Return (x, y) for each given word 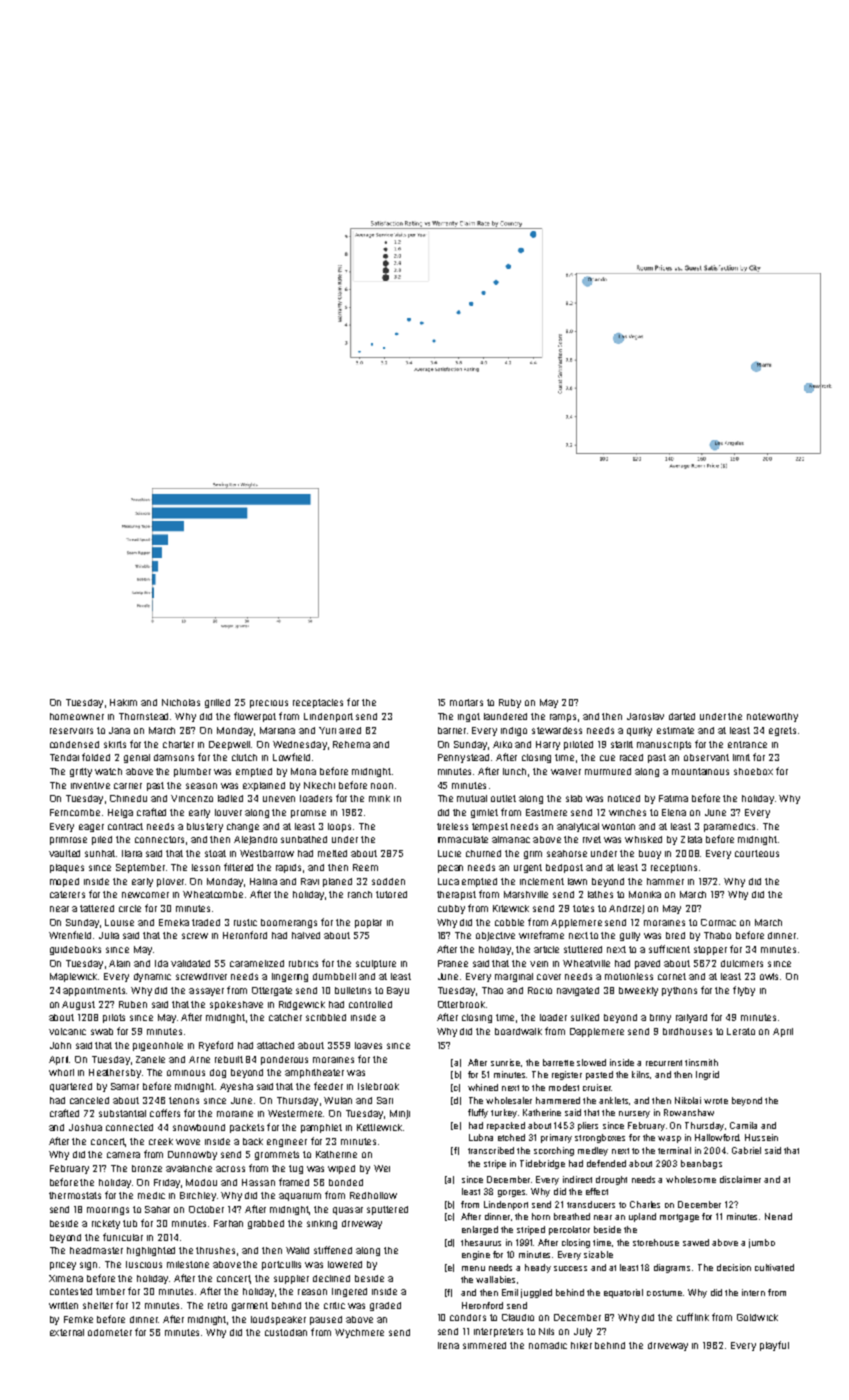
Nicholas (181, 702)
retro (217, 1305)
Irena (448, 1345)
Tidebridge (542, 1164)
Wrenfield (70, 935)
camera (123, 1155)
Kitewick (511, 908)
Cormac (718, 922)
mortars (466, 702)
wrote (716, 1101)
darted (682, 716)
